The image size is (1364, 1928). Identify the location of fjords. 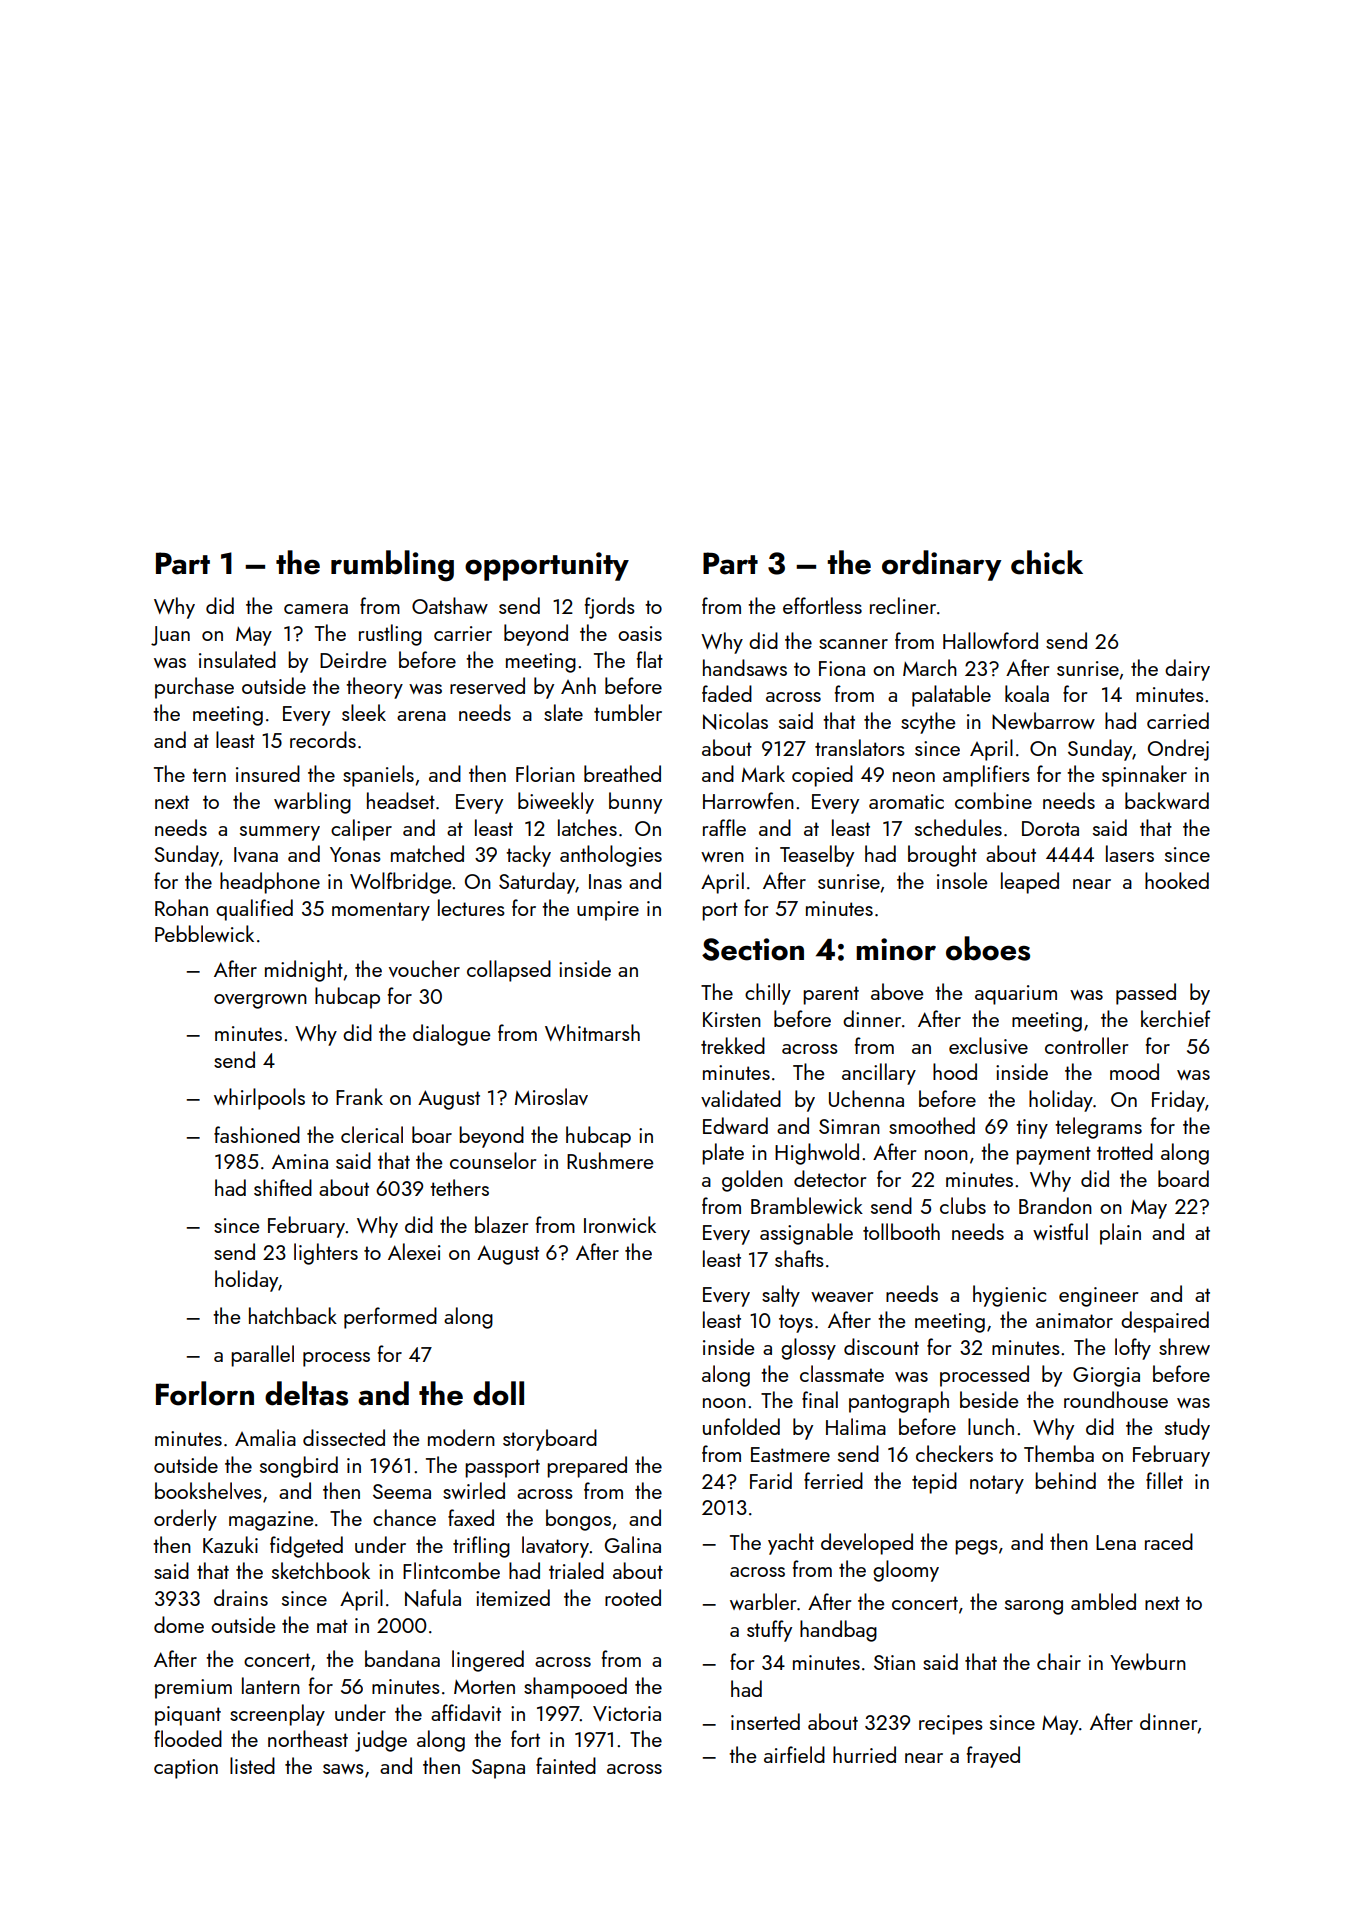
(610, 608).
